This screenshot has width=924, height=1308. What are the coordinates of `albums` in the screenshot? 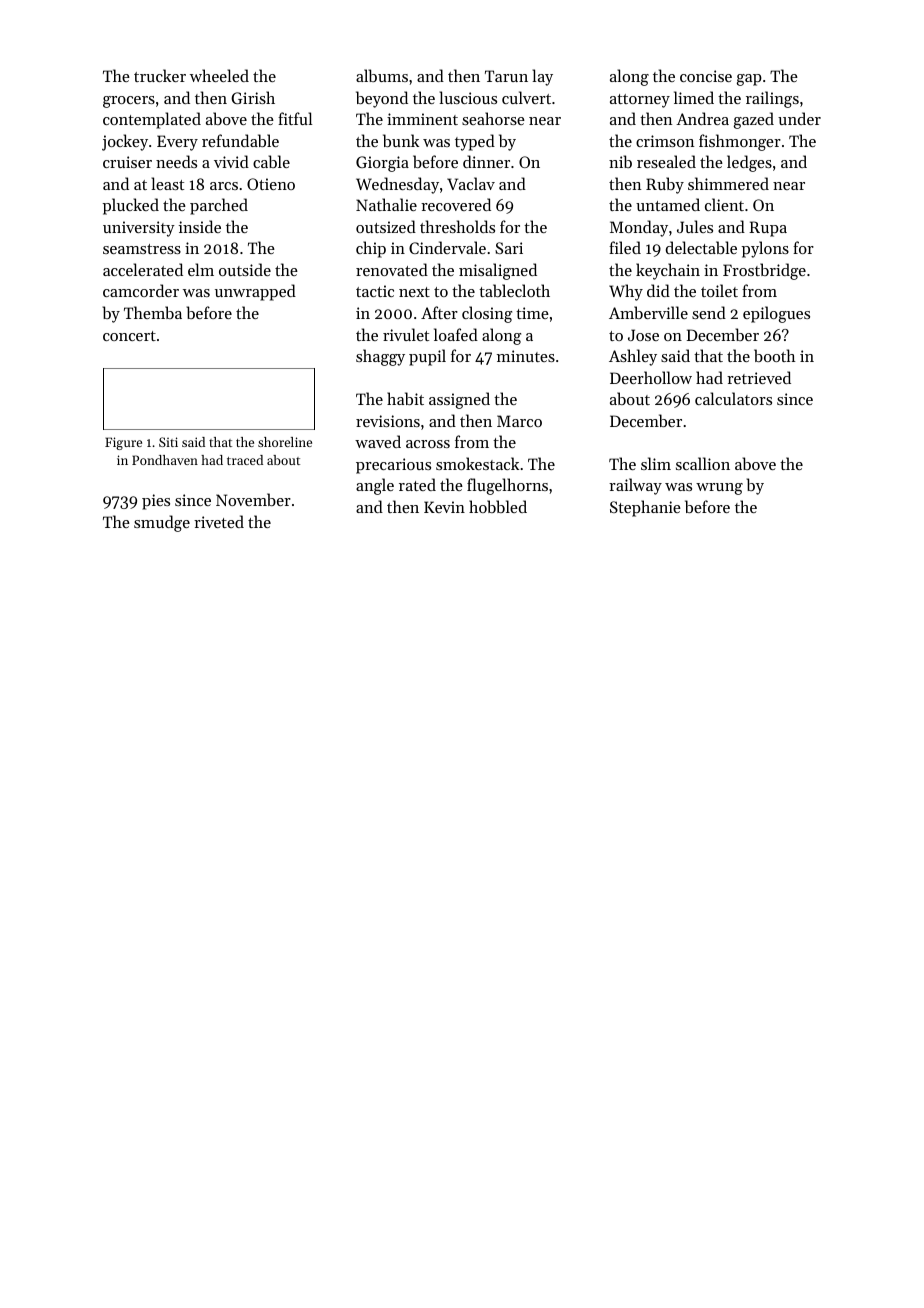 It's located at (382, 75).
